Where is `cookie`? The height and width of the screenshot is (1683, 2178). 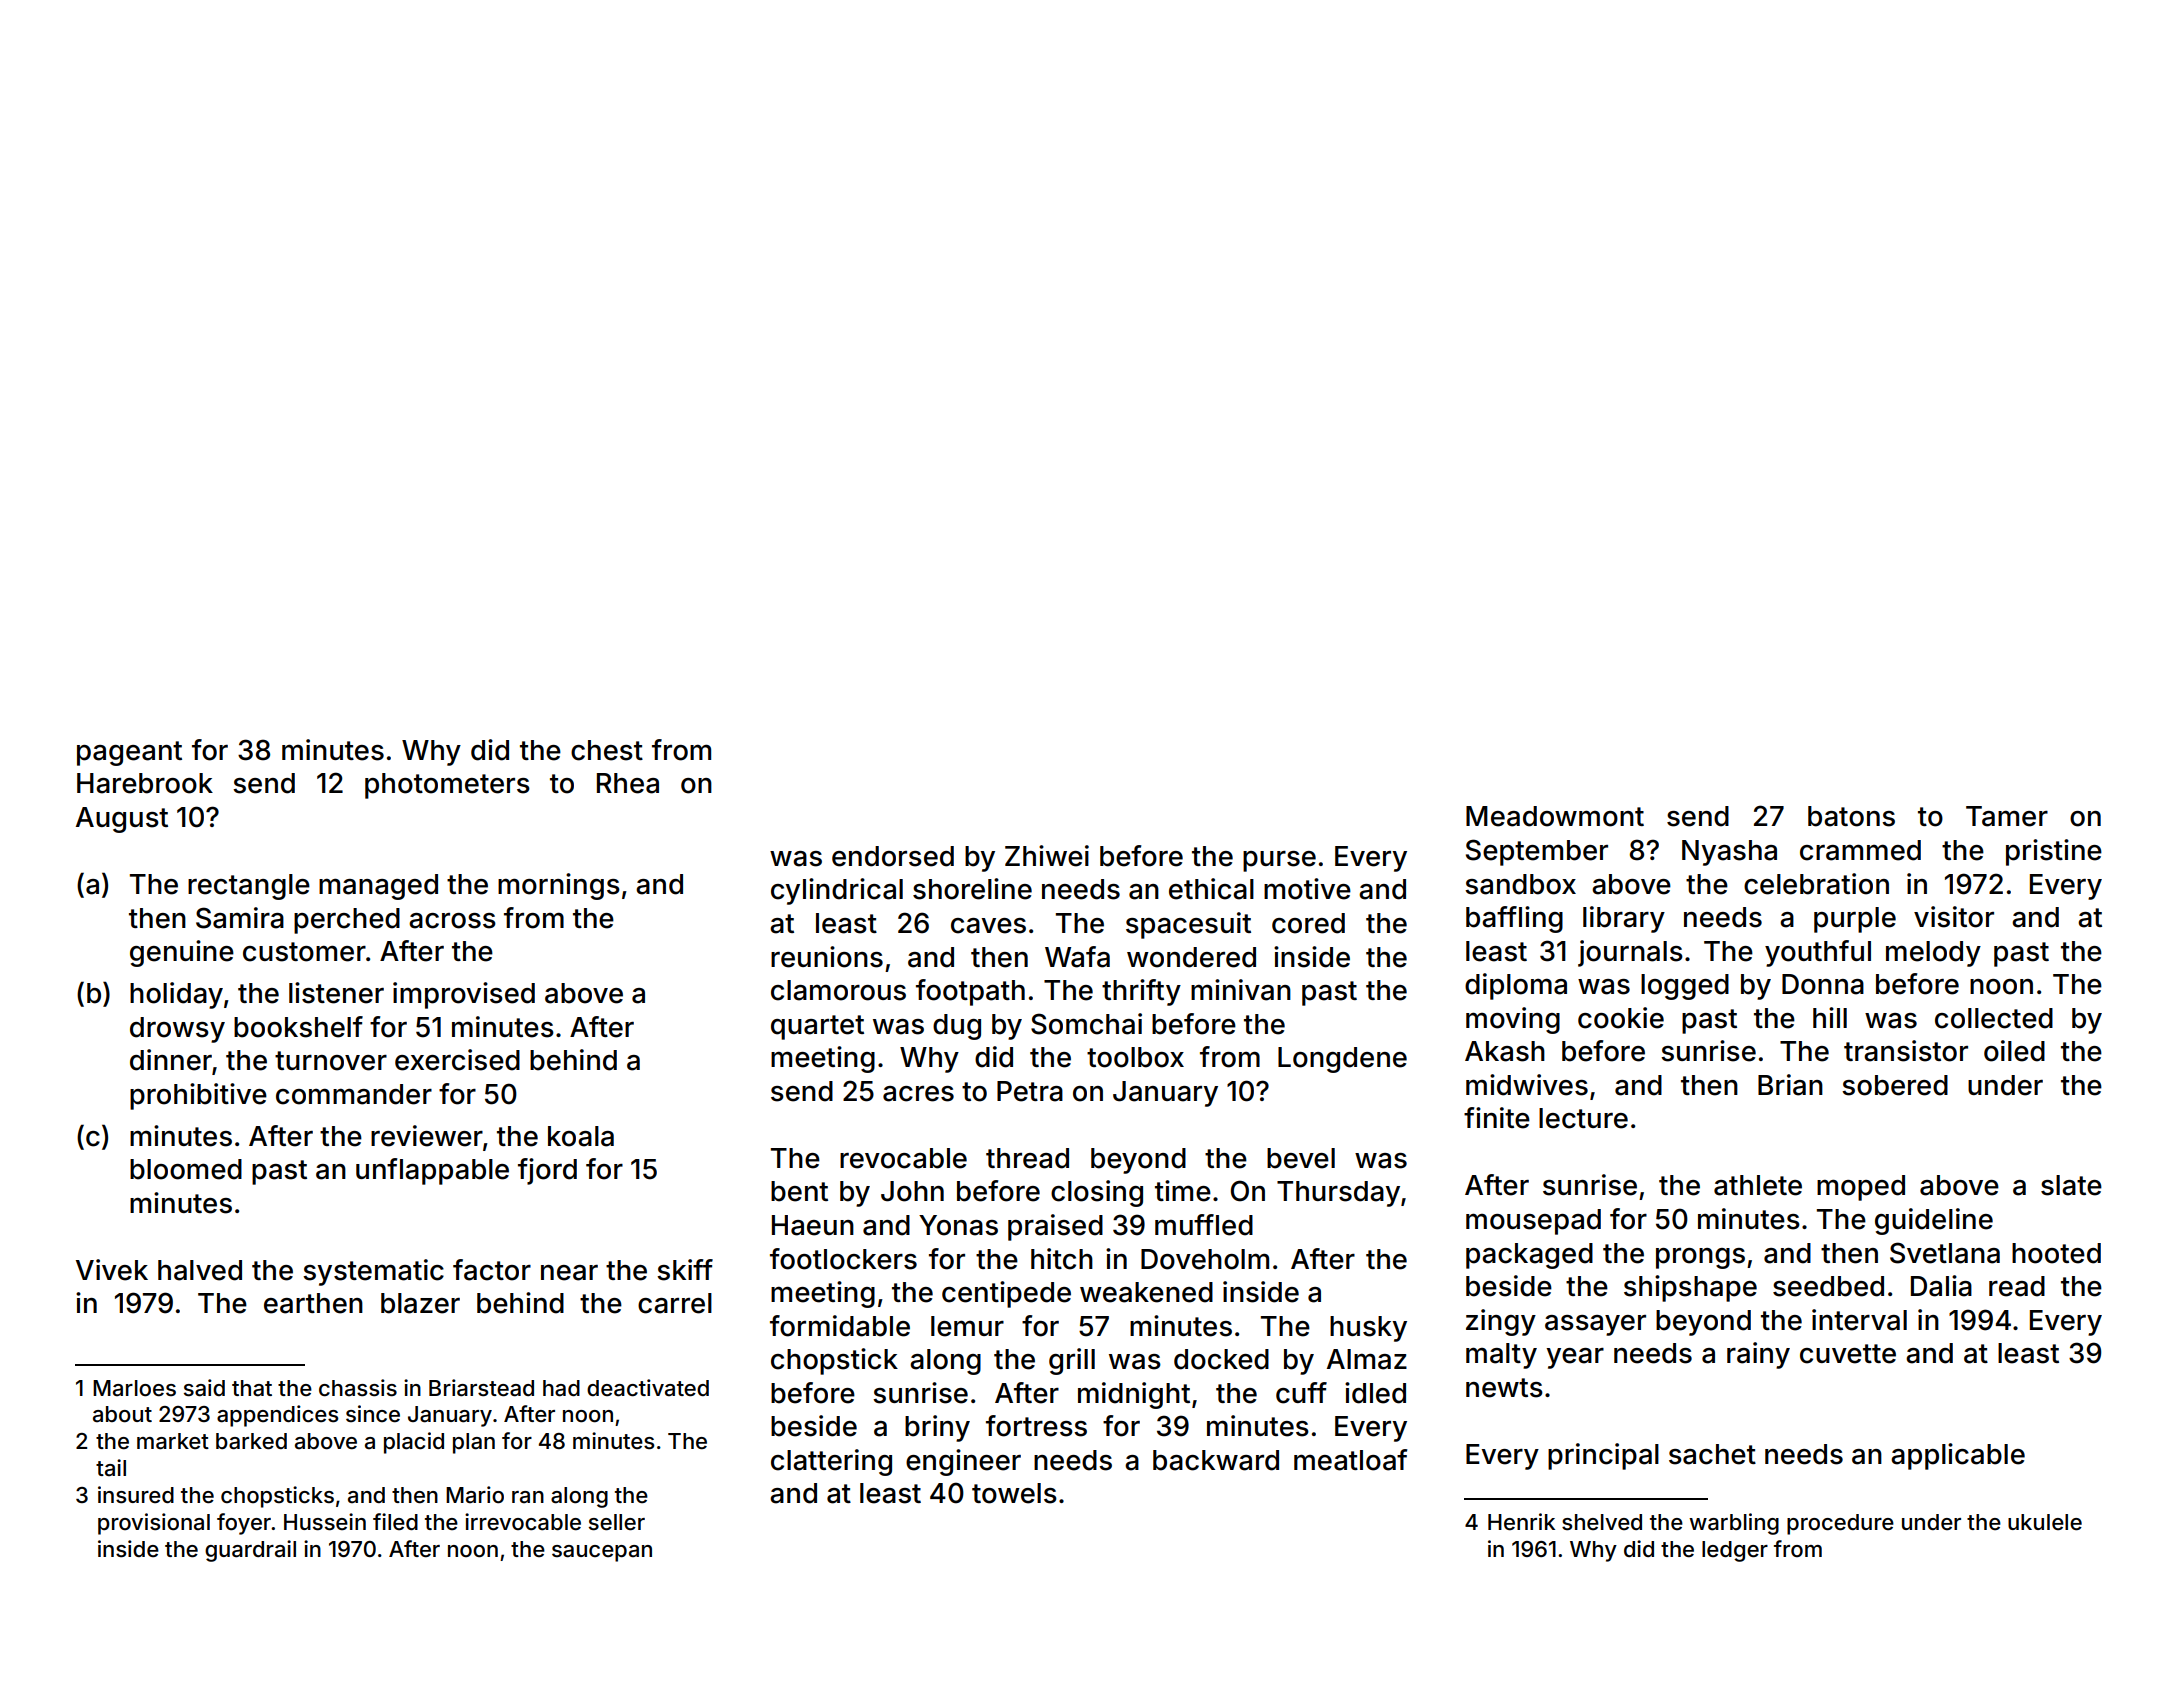
cookie is located at coordinates (1621, 1018).
